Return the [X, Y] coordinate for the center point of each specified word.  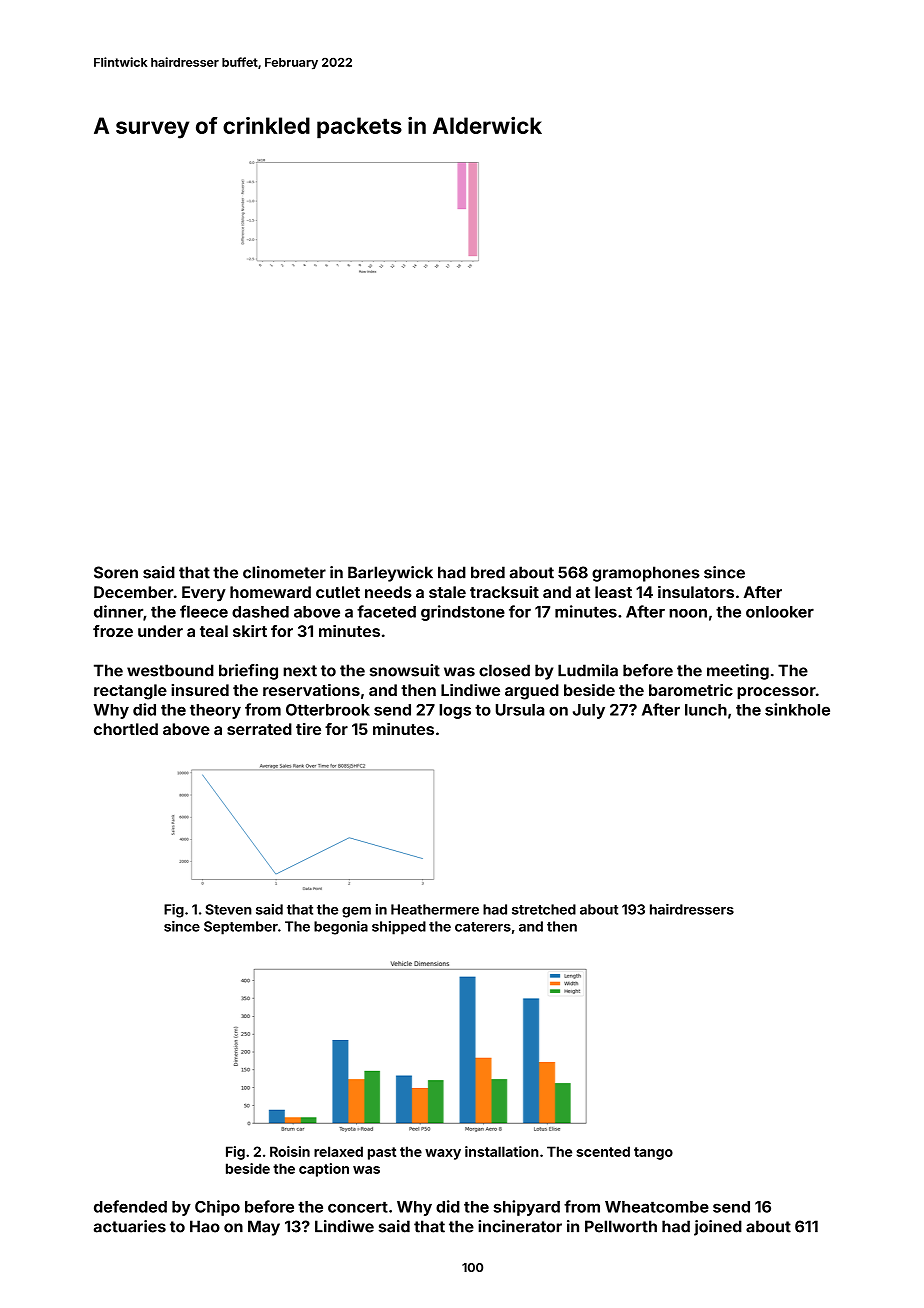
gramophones [646, 574]
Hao [205, 1226]
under [160, 631]
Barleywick [390, 574]
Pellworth [621, 1226]
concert [358, 1207]
